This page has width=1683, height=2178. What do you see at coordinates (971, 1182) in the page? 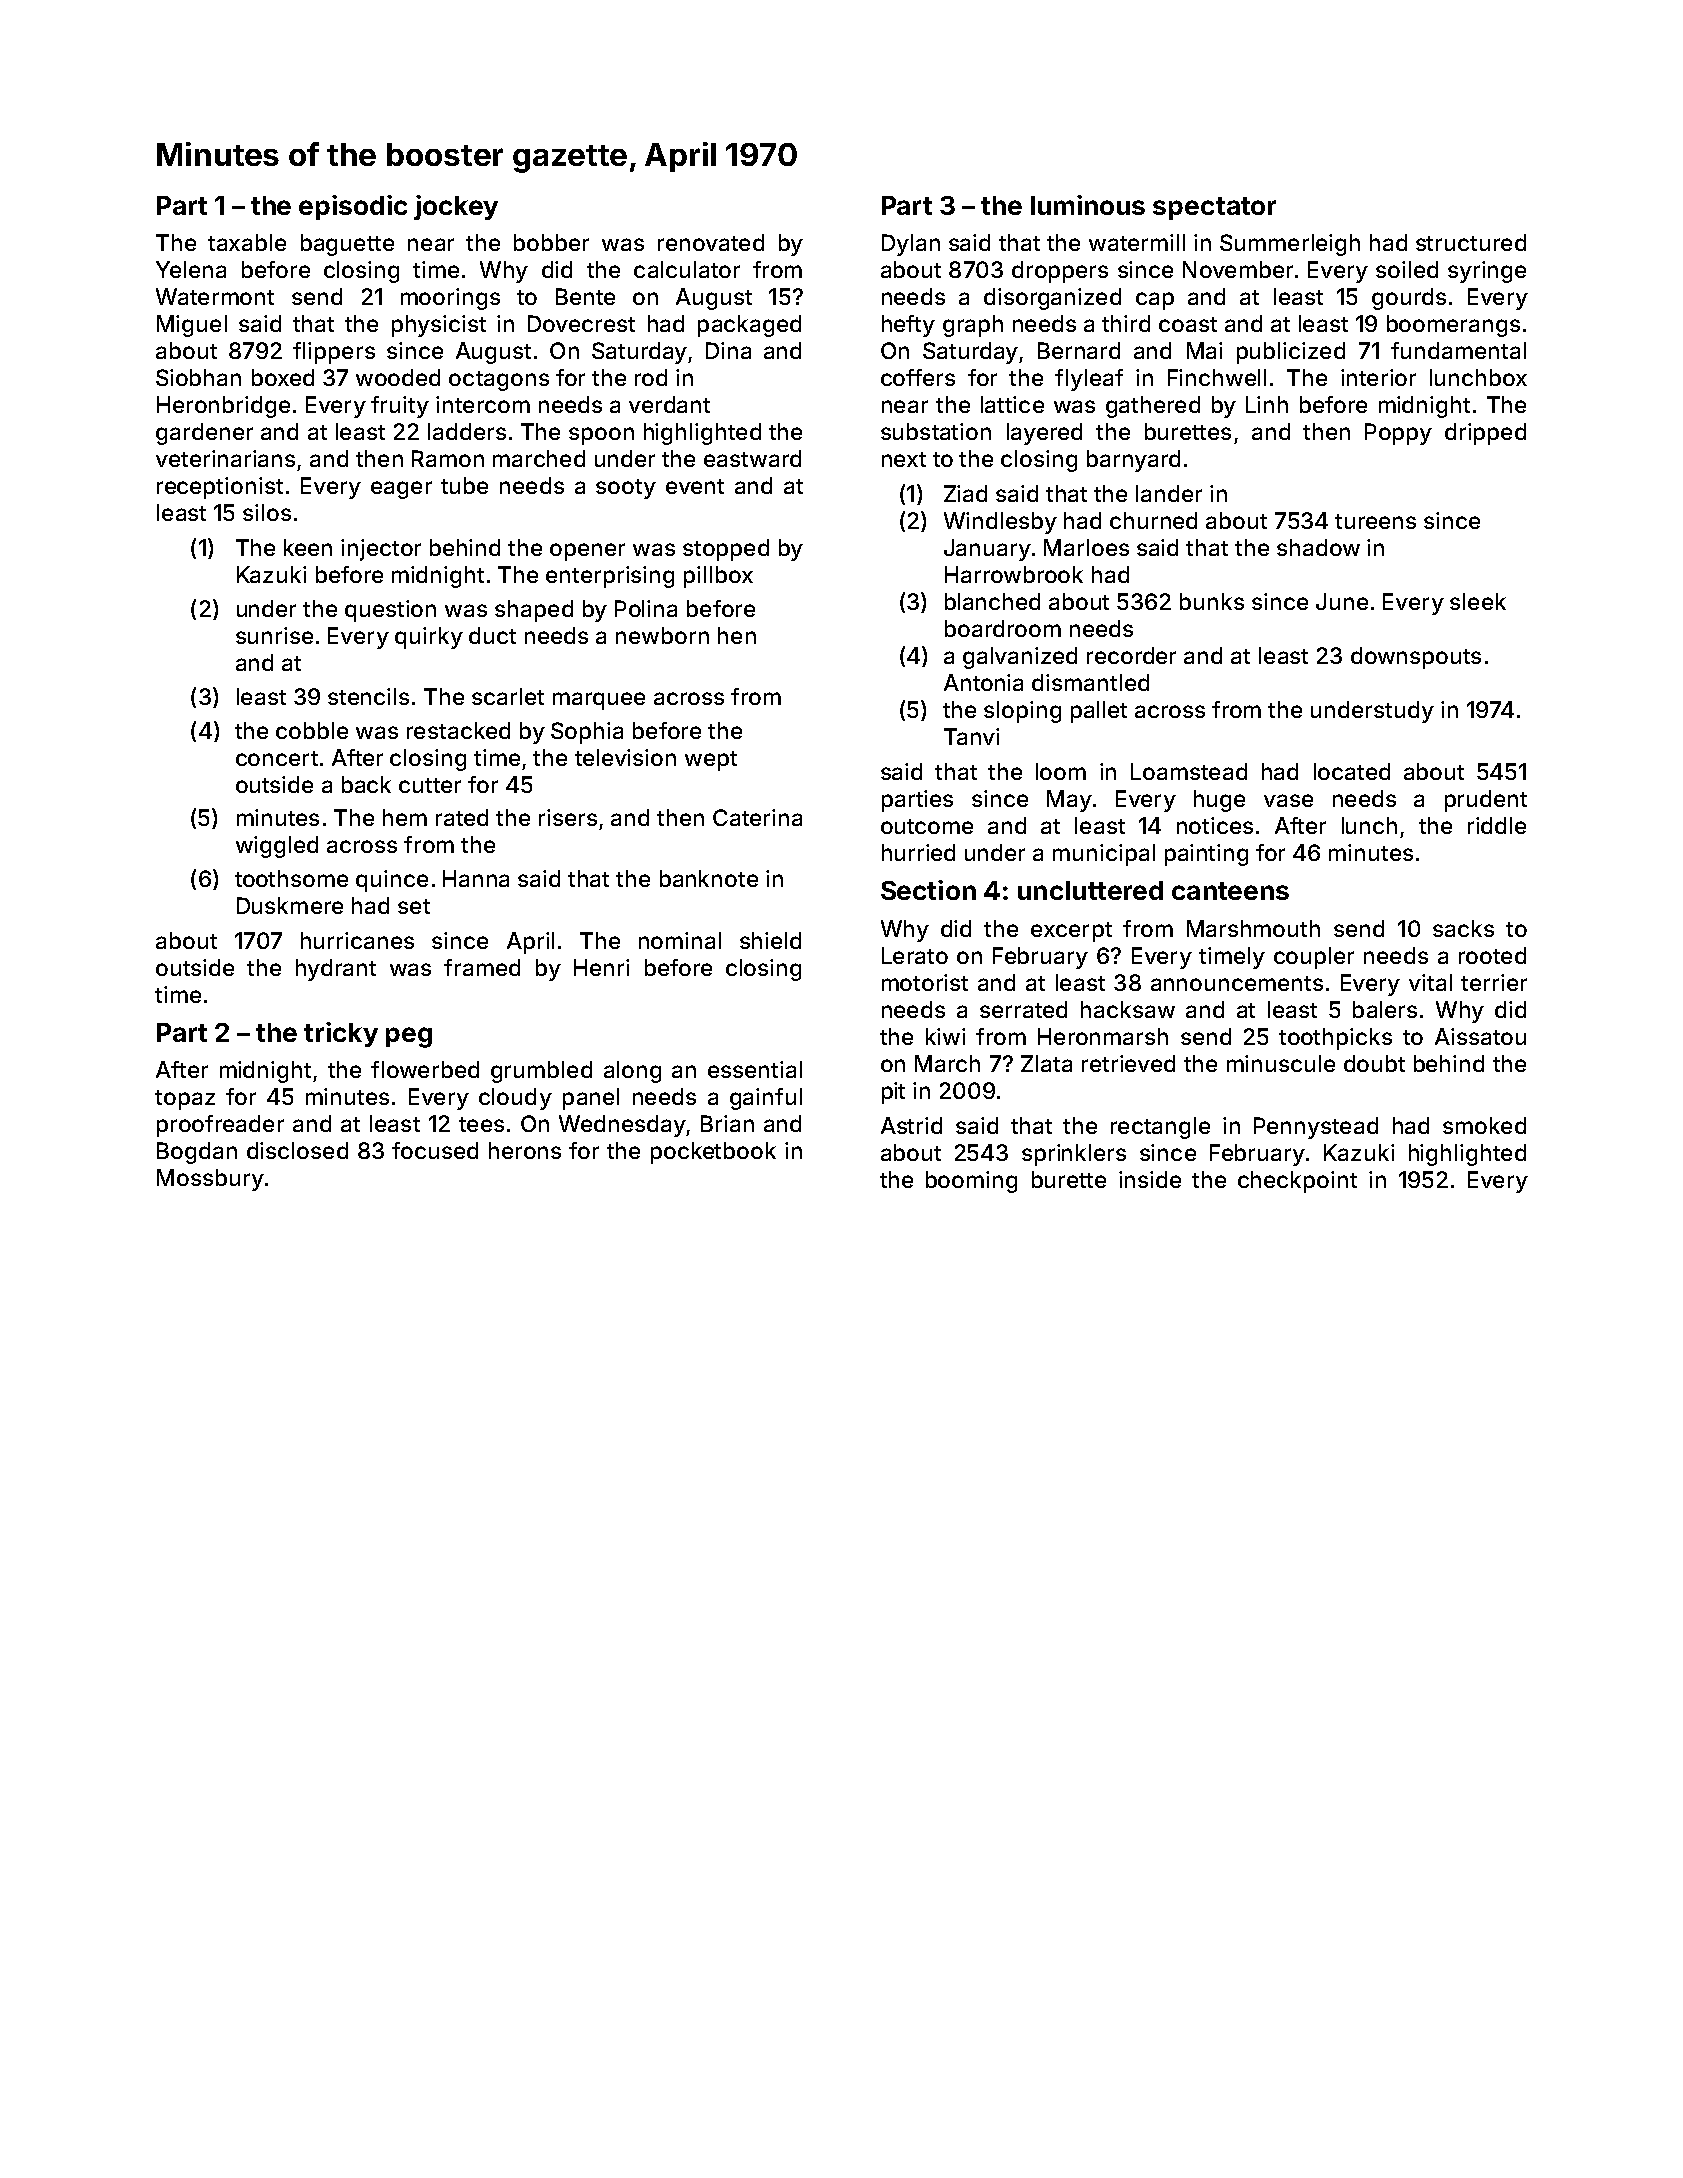
I see `booming` at bounding box center [971, 1182].
